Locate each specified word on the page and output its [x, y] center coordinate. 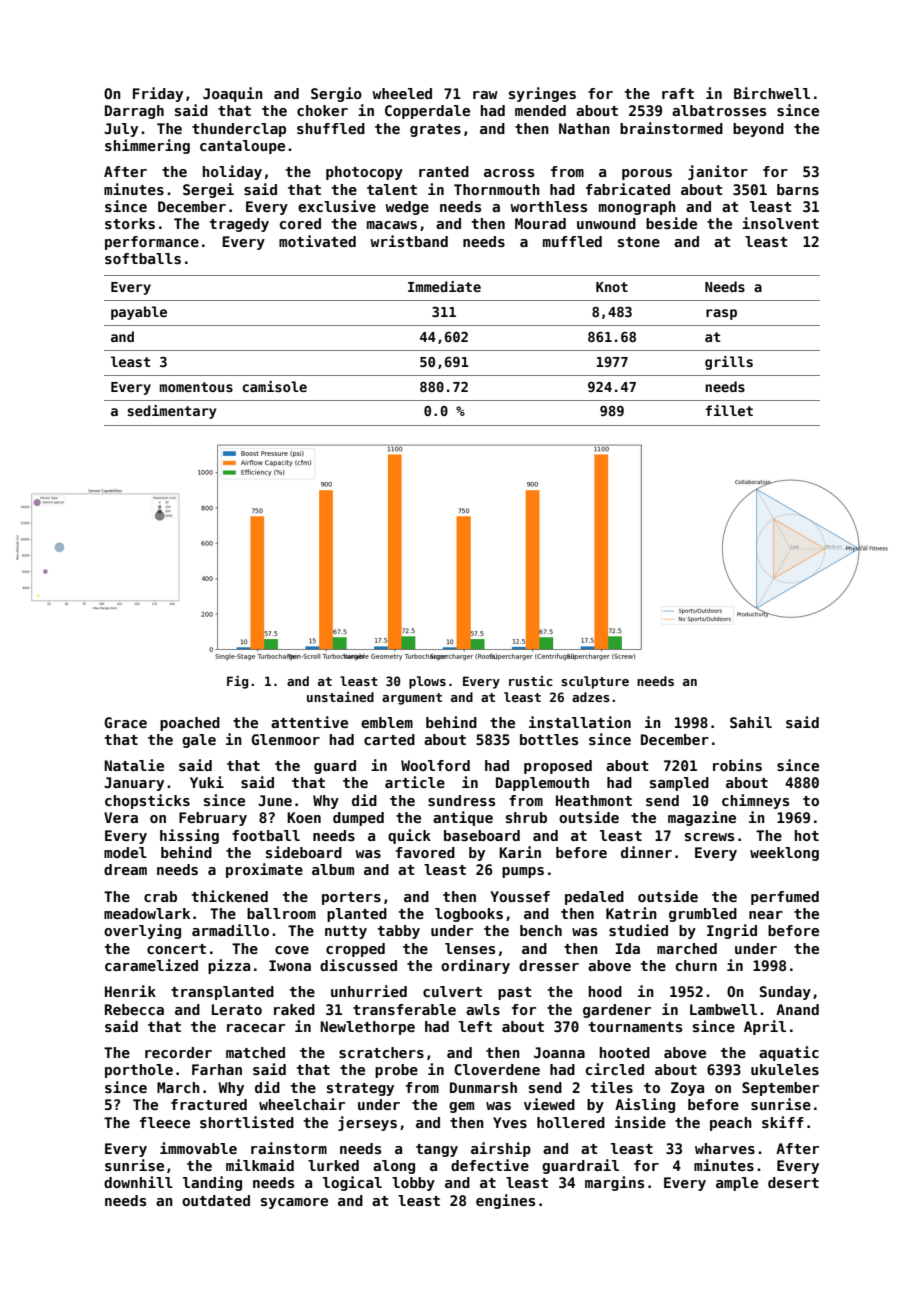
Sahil [751, 722]
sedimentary [171, 412]
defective [490, 1165]
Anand [797, 1009]
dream [125, 869]
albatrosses [719, 110]
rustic [531, 680]
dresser [549, 965]
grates [435, 130]
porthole [139, 1071]
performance [152, 243]
